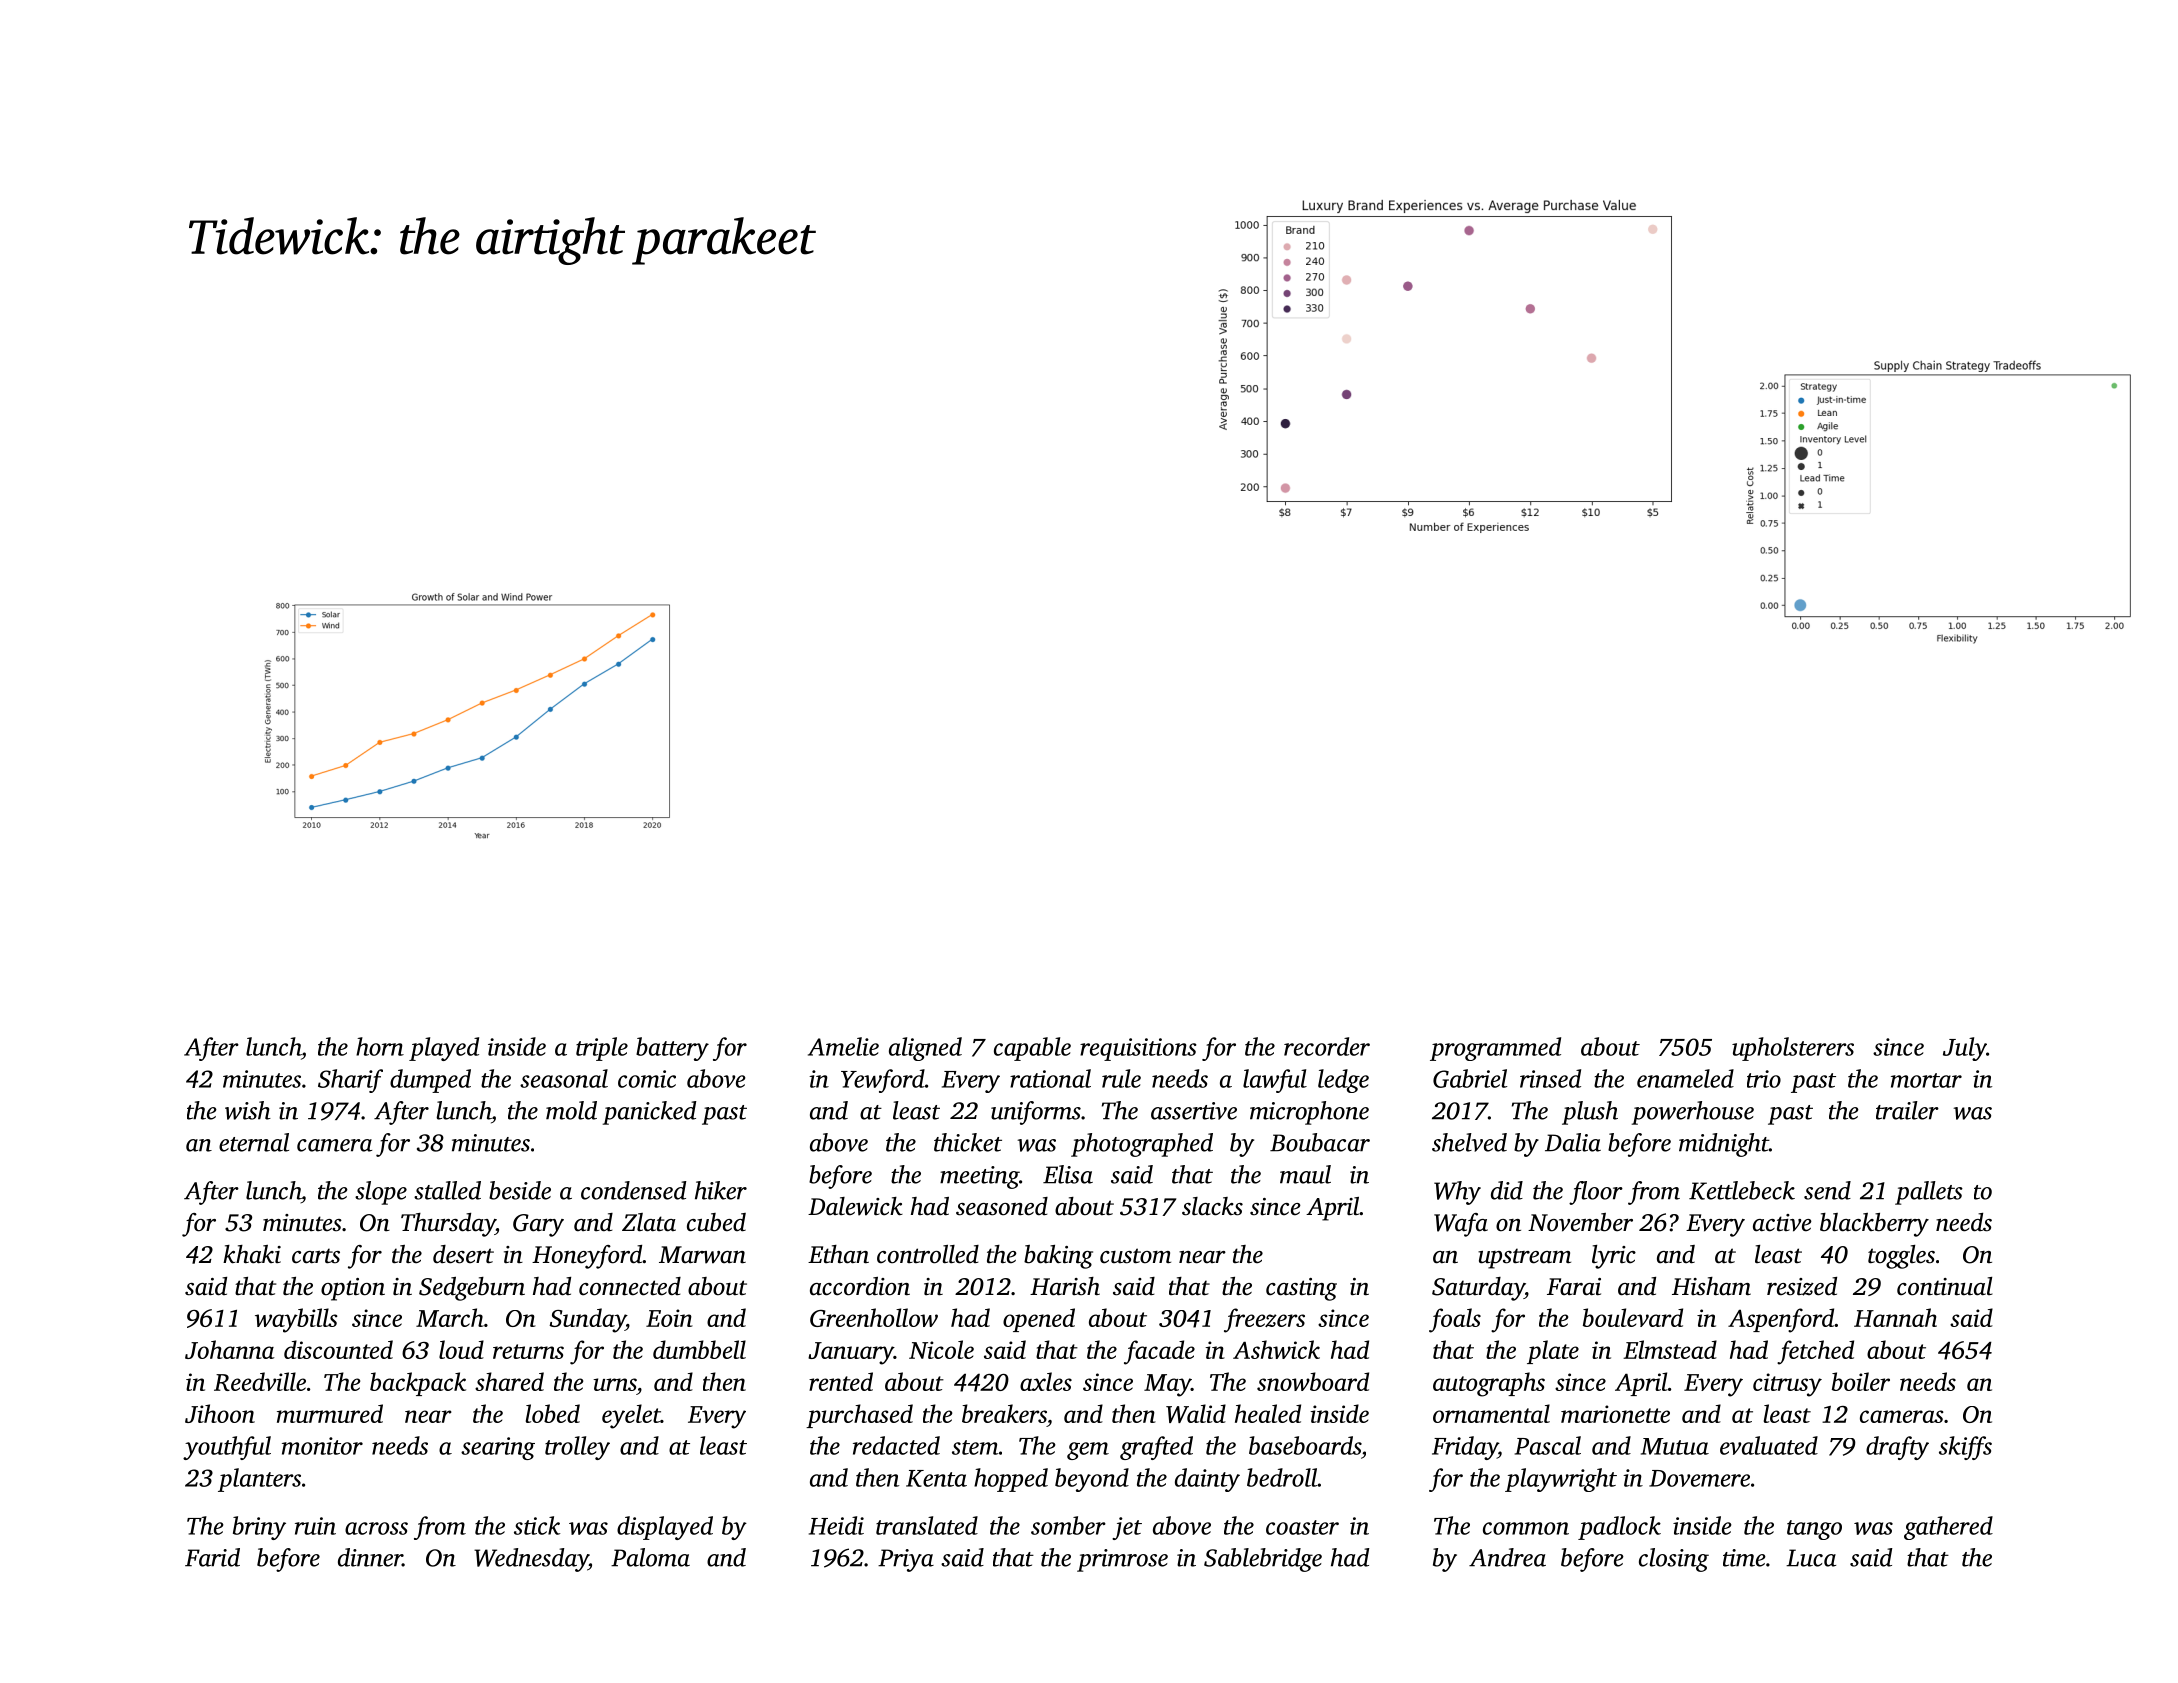 The height and width of the screenshot is (1683, 2178). What do you see at coordinates (649, 1222) in the screenshot?
I see `Zlata` at bounding box center [649, 1222].
